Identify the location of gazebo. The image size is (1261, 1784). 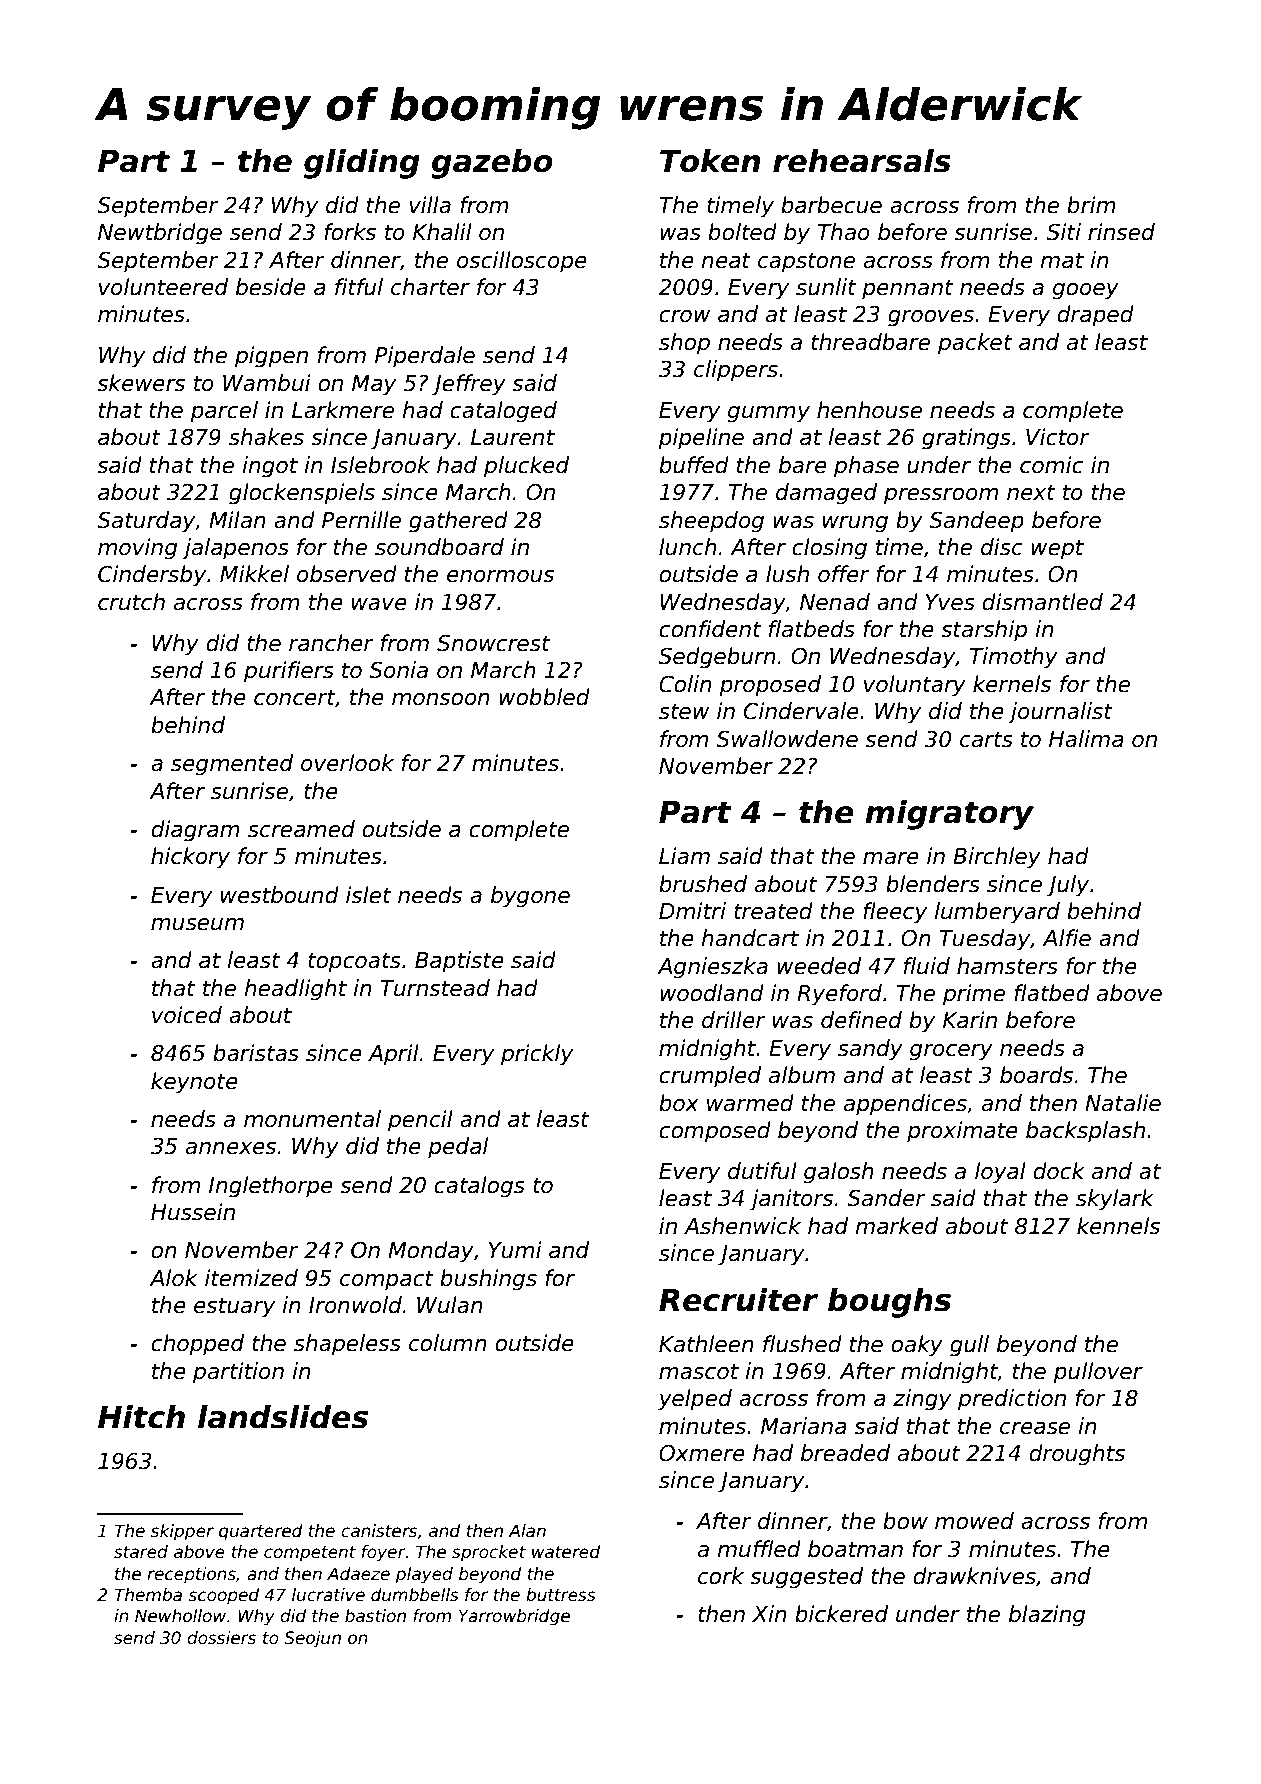
(492, 164).
